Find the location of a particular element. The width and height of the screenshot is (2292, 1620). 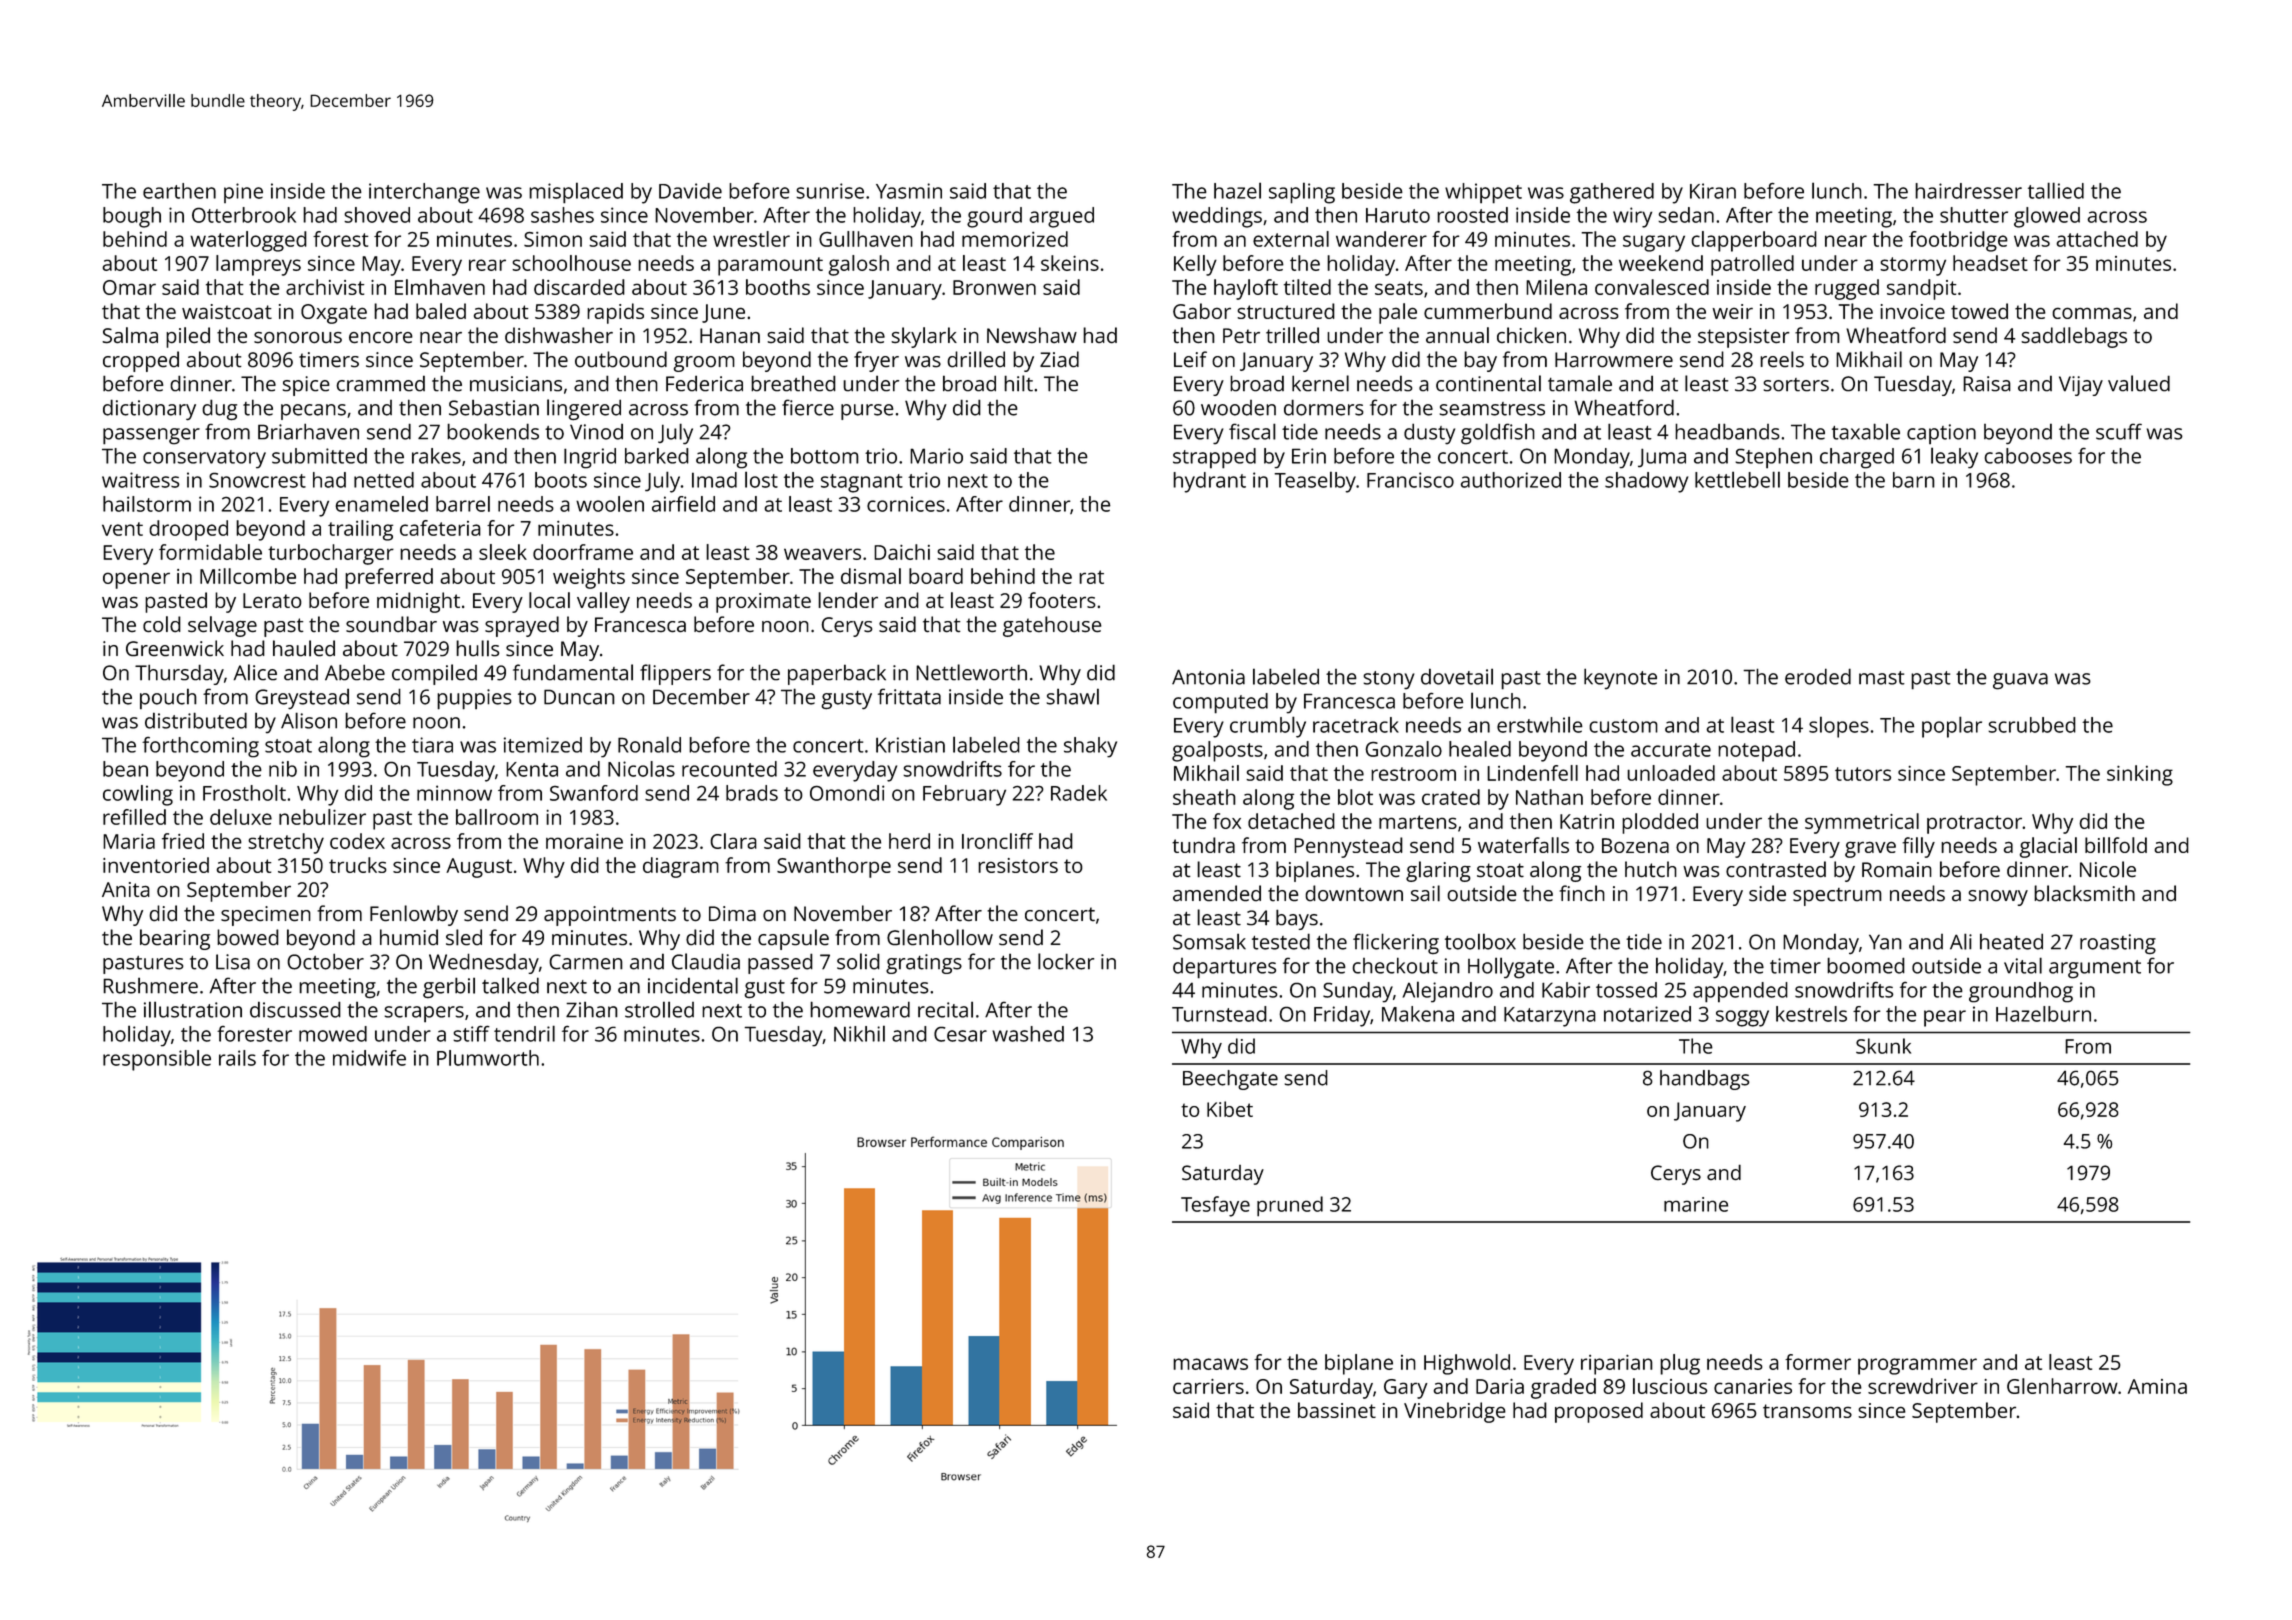

reels is located at coordinates (1782, 359).
